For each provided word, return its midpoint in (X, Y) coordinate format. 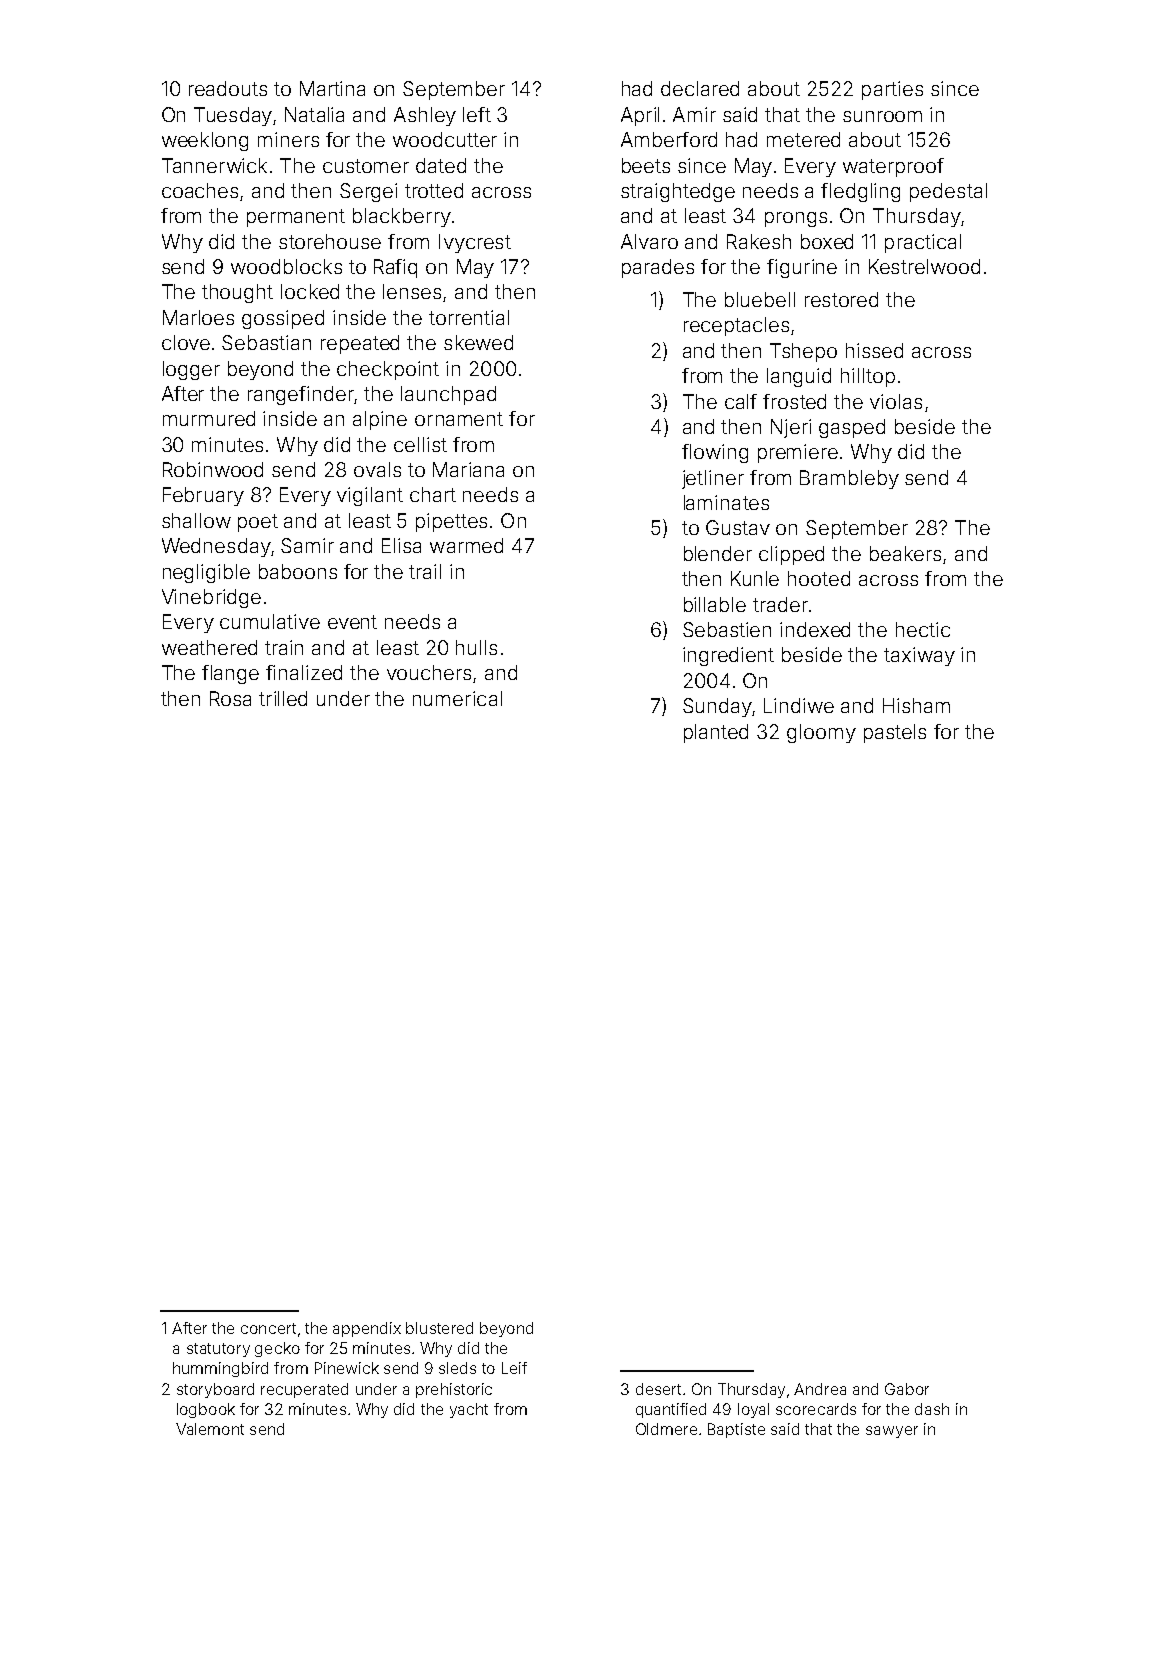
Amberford (669, 139)
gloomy (821, 733)
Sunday (717, 707)
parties (892, 90)
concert (268, 1328)
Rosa (230, 698)
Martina (332, 88)
